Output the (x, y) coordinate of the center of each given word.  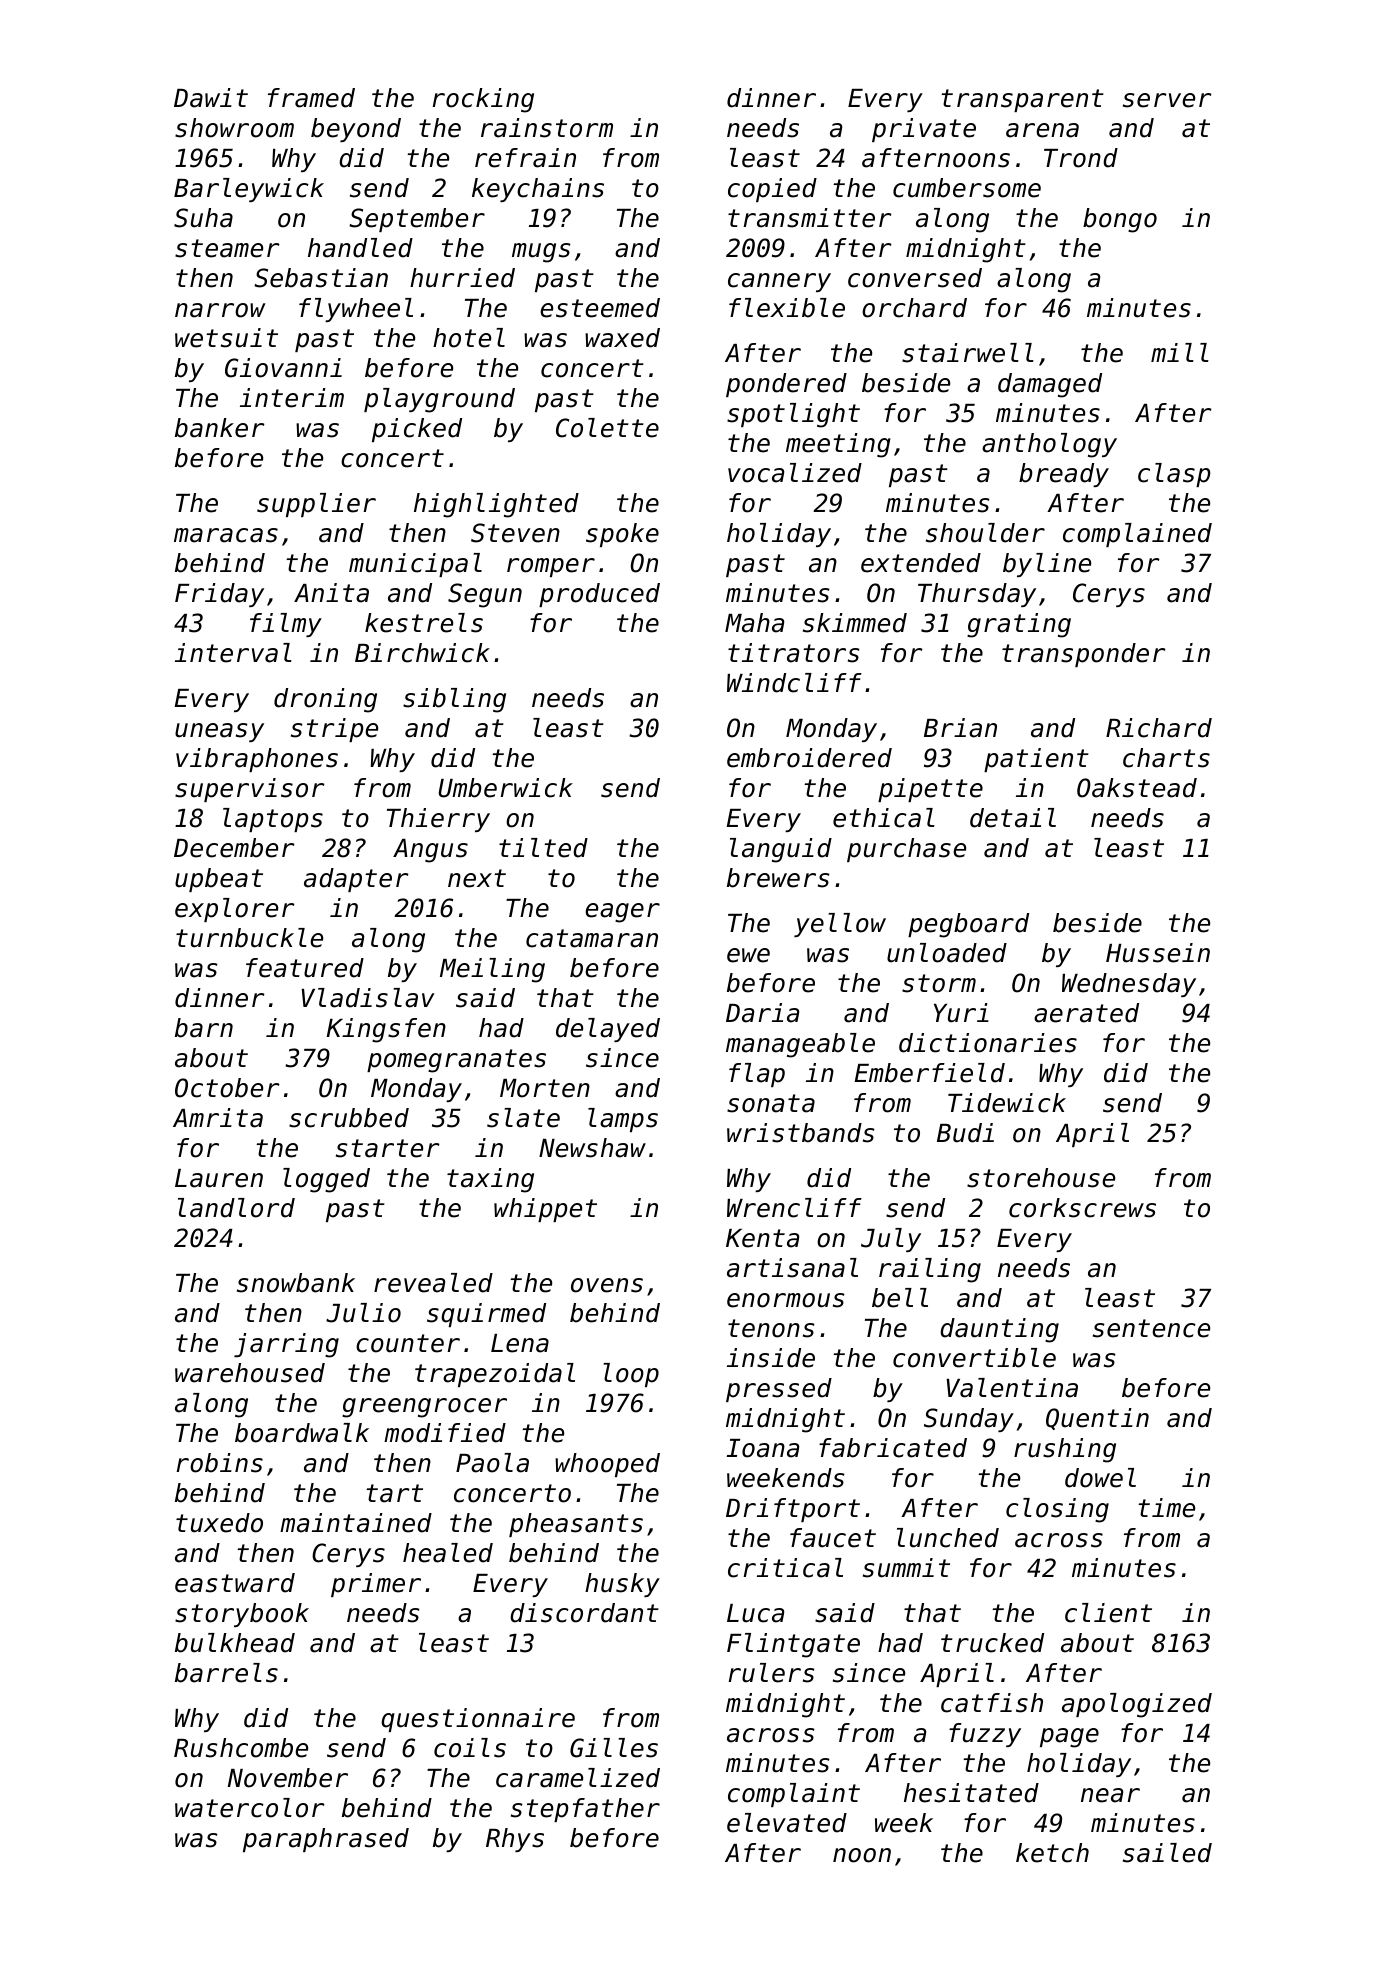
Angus (430, 851)
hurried (462, 278)
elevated (787, 1823)
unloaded (947, 953)
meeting (838, 445)
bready (1064, 475)
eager (622, 913)
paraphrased (326, 1840)
